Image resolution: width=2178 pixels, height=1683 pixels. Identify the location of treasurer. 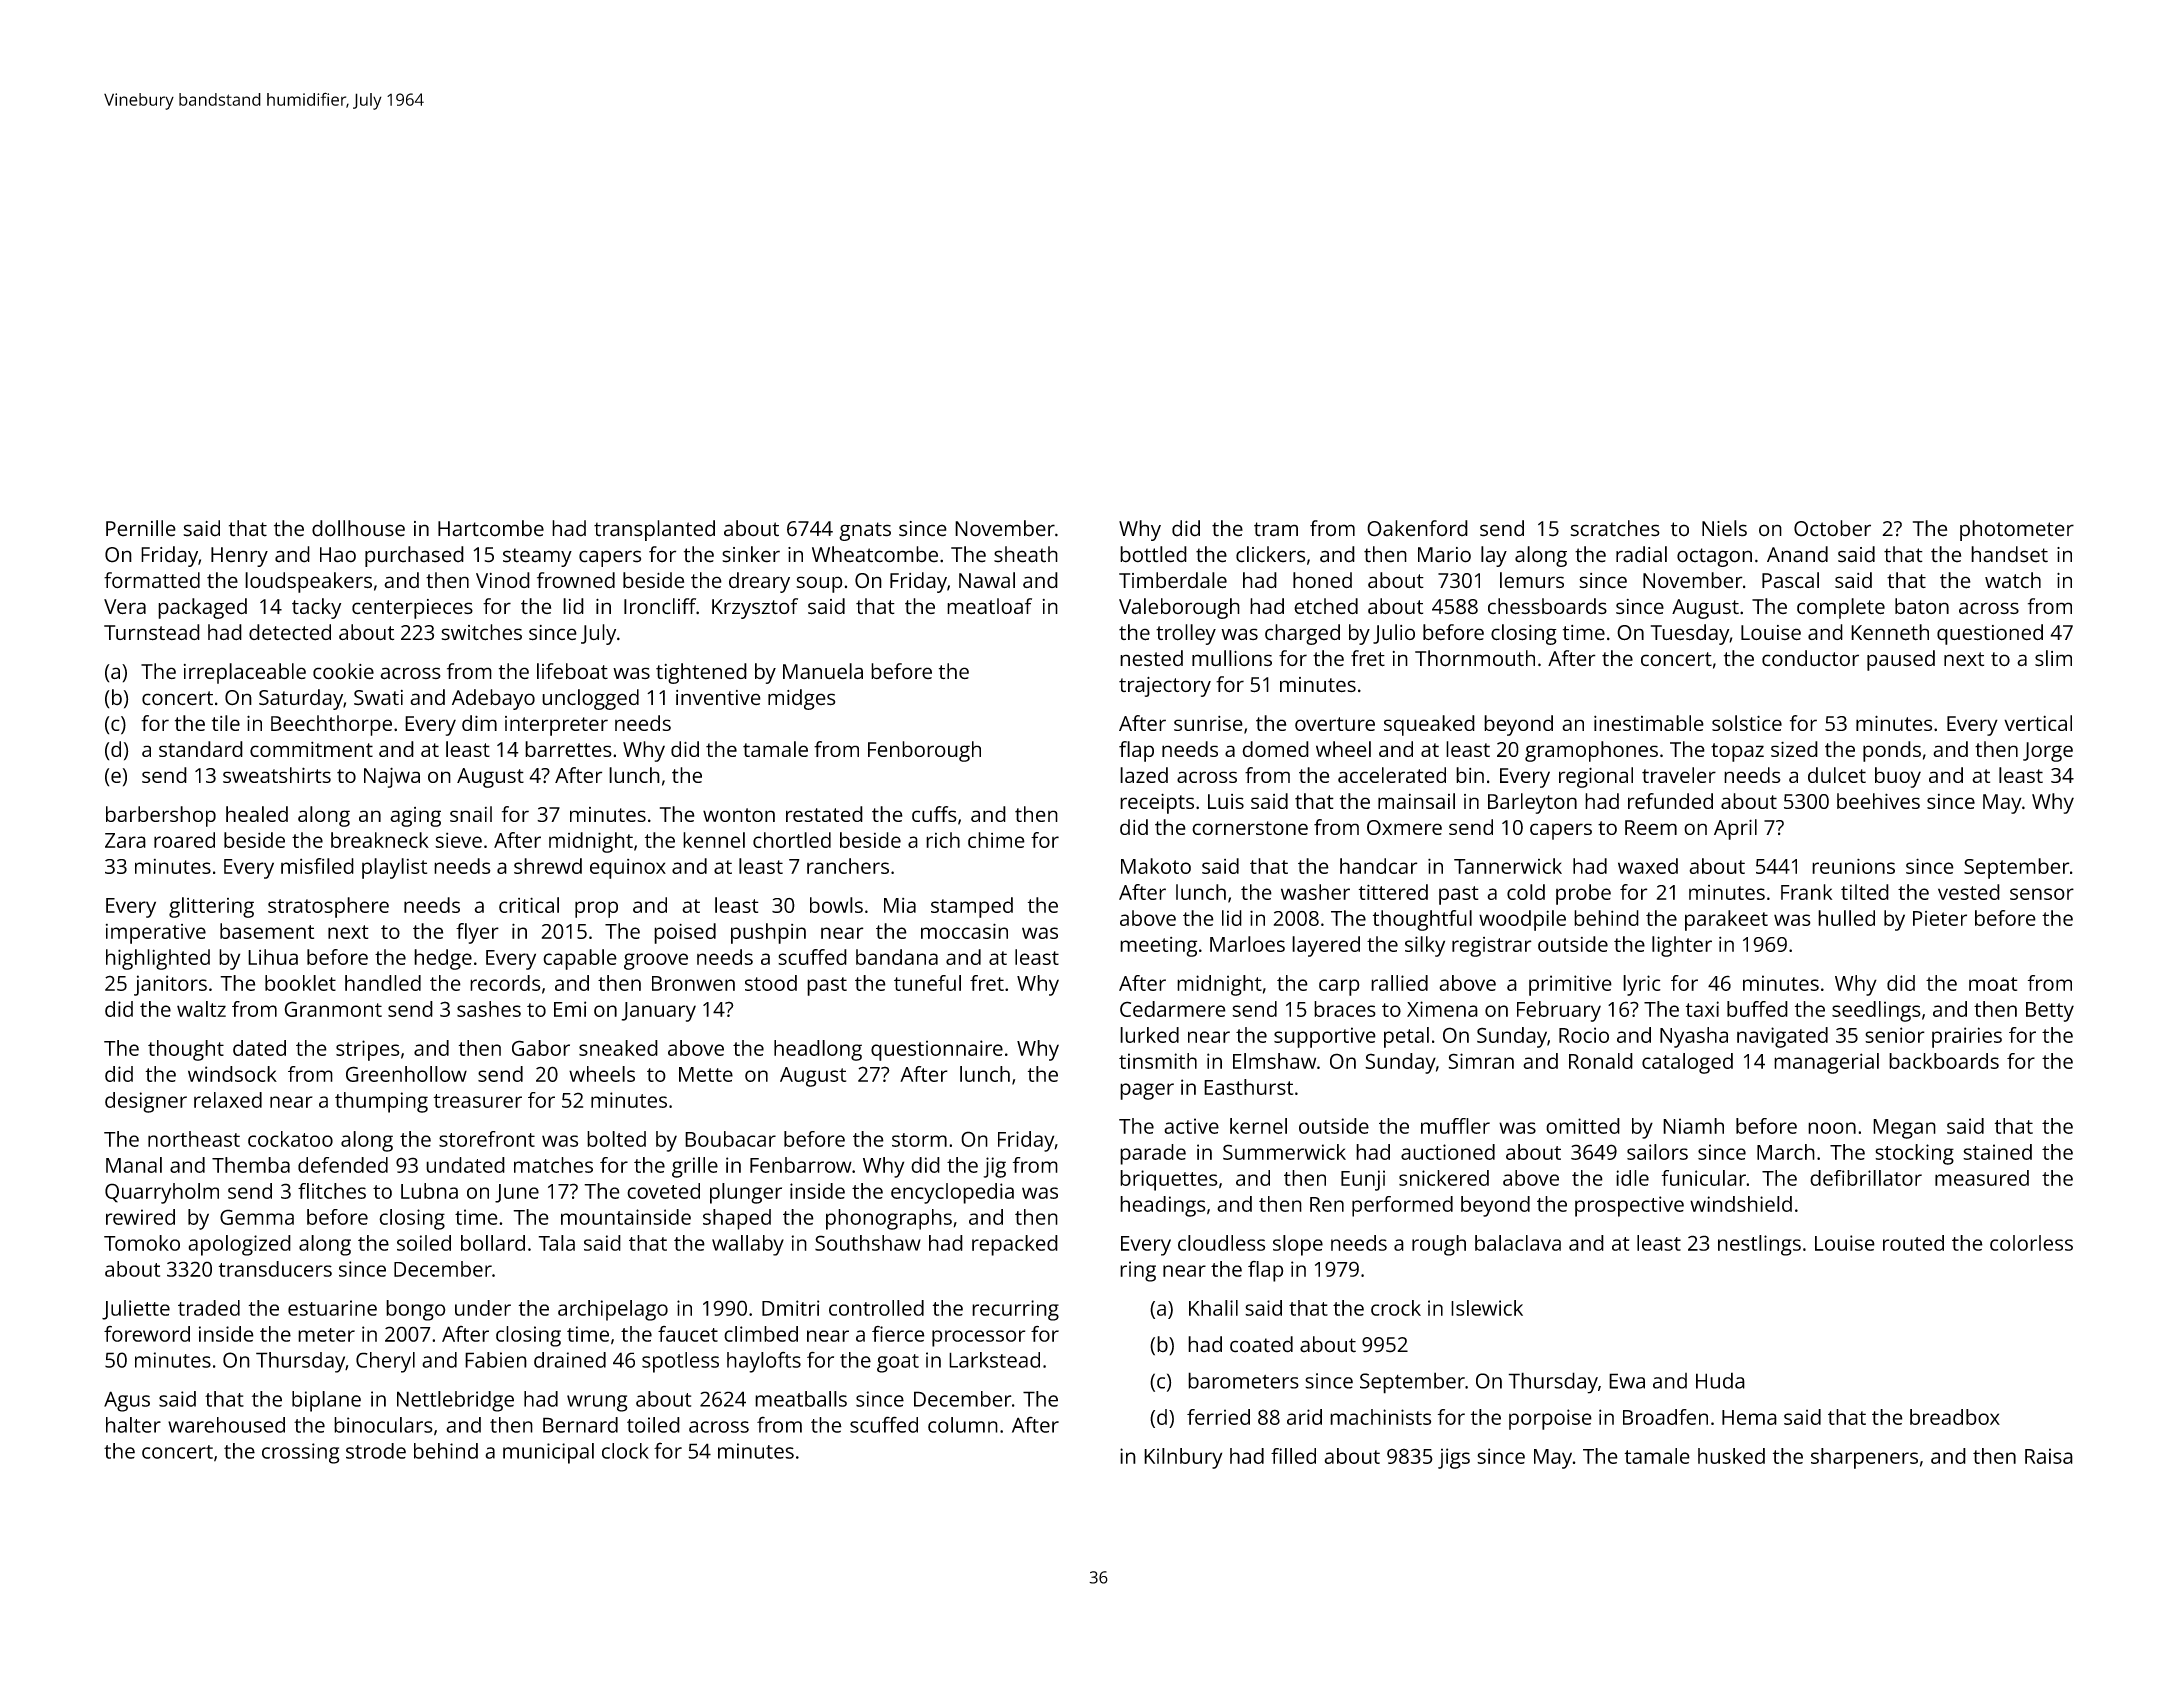
(477, 1101).
